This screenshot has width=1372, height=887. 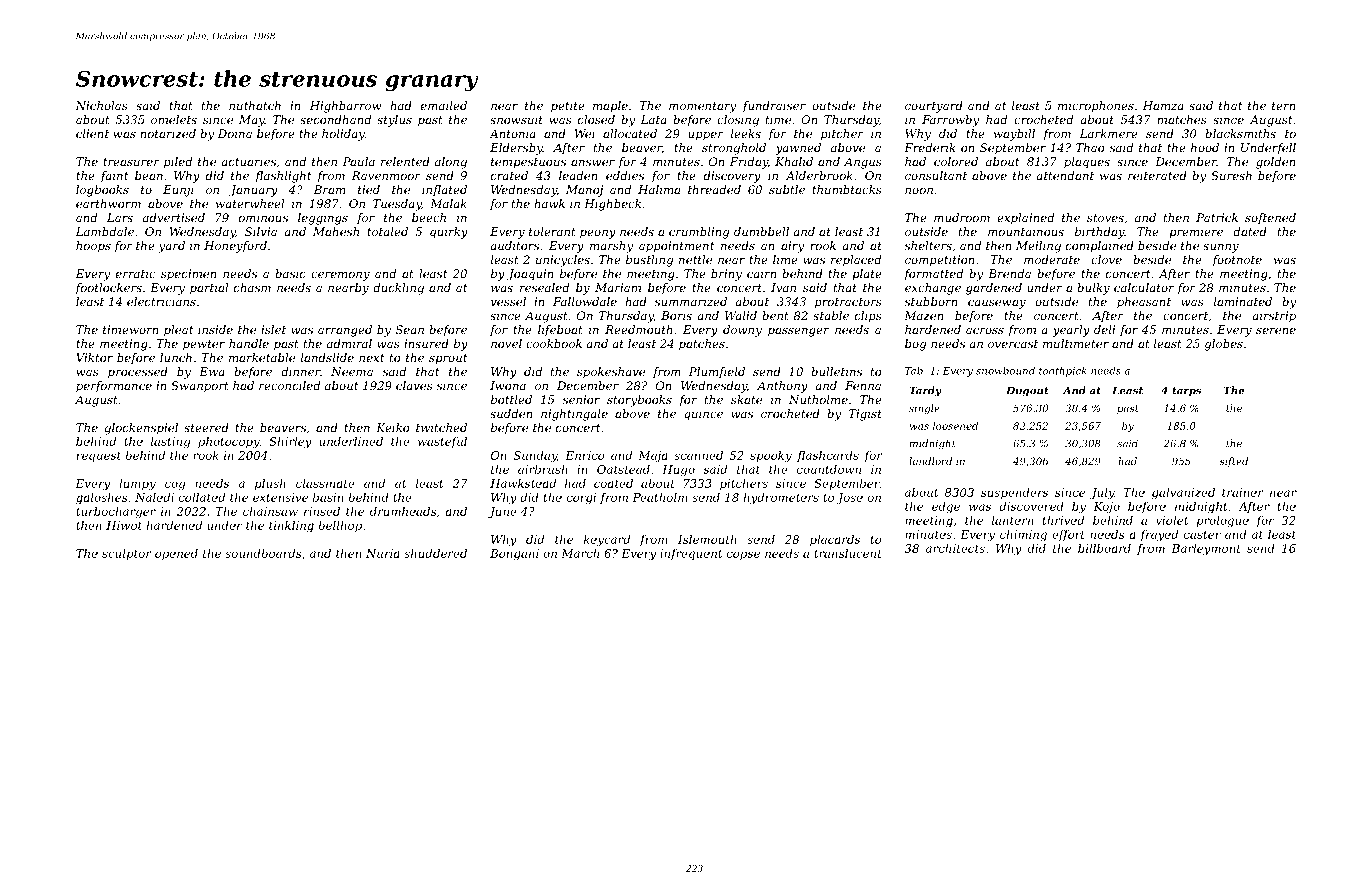 I want to click on Nuria, so click(x=383, y=553).
